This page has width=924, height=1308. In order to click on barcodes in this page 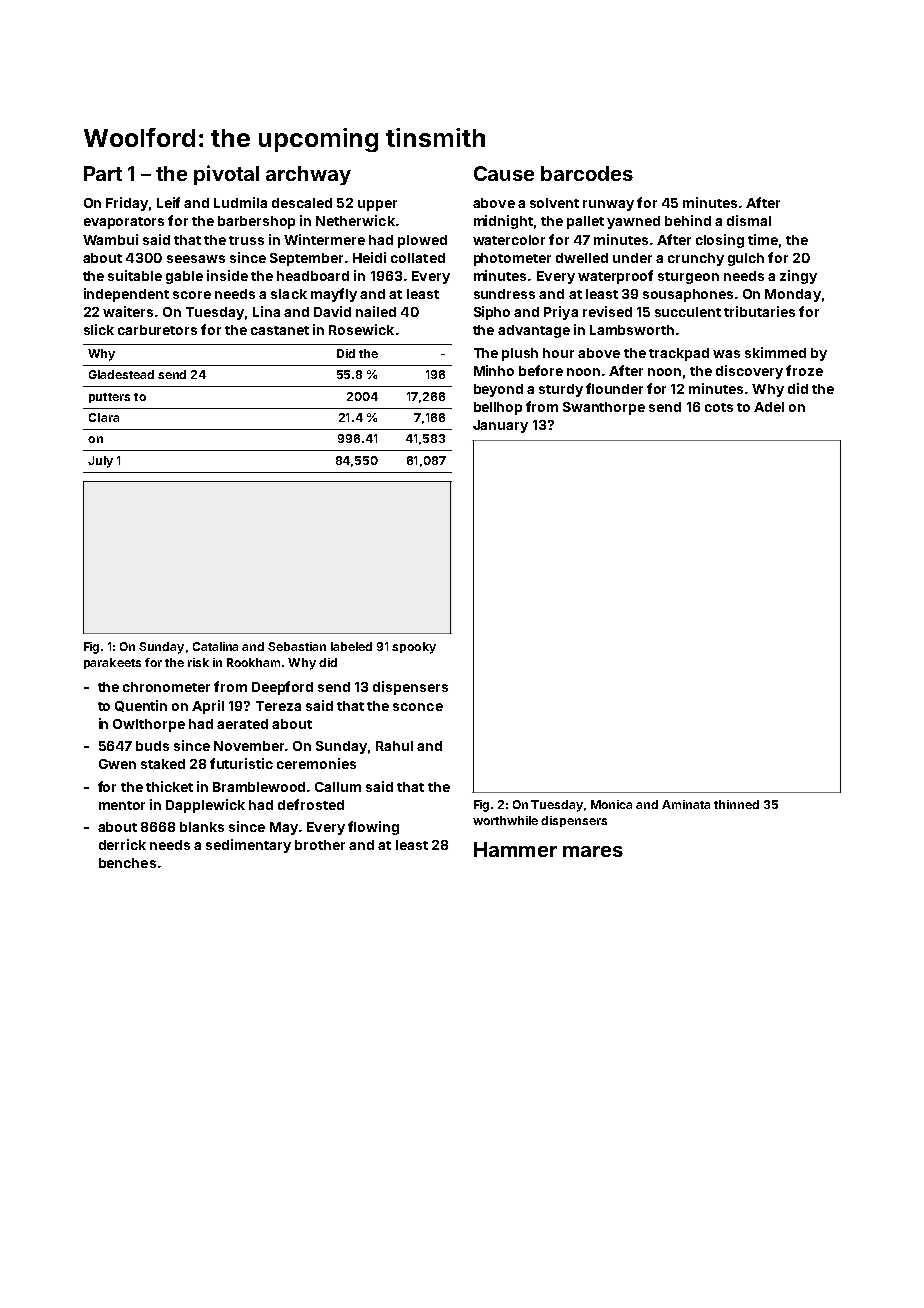, I will do `click(587, 173)`.
